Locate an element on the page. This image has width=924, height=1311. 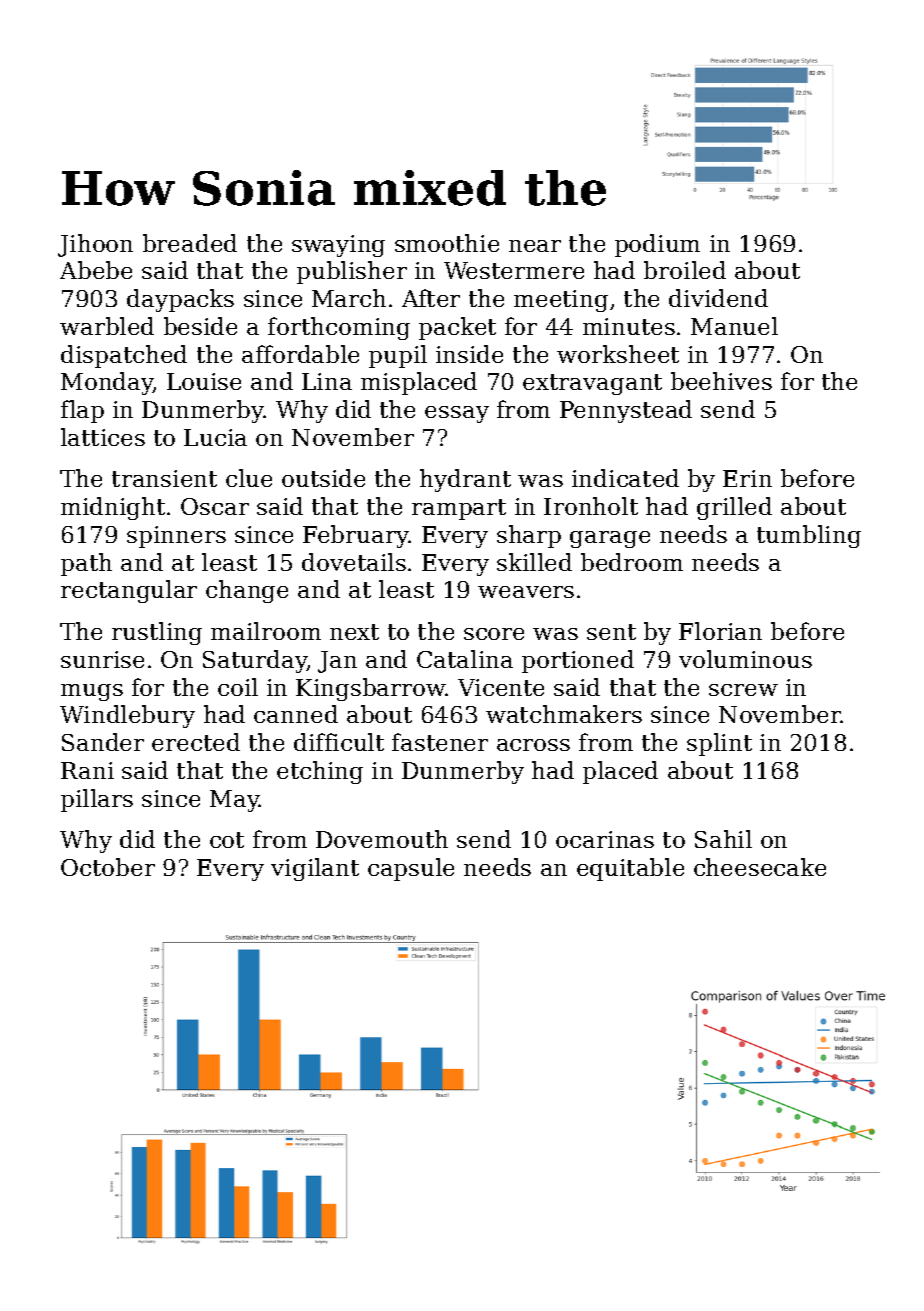
grilled is located at coordinates (734, 508).
